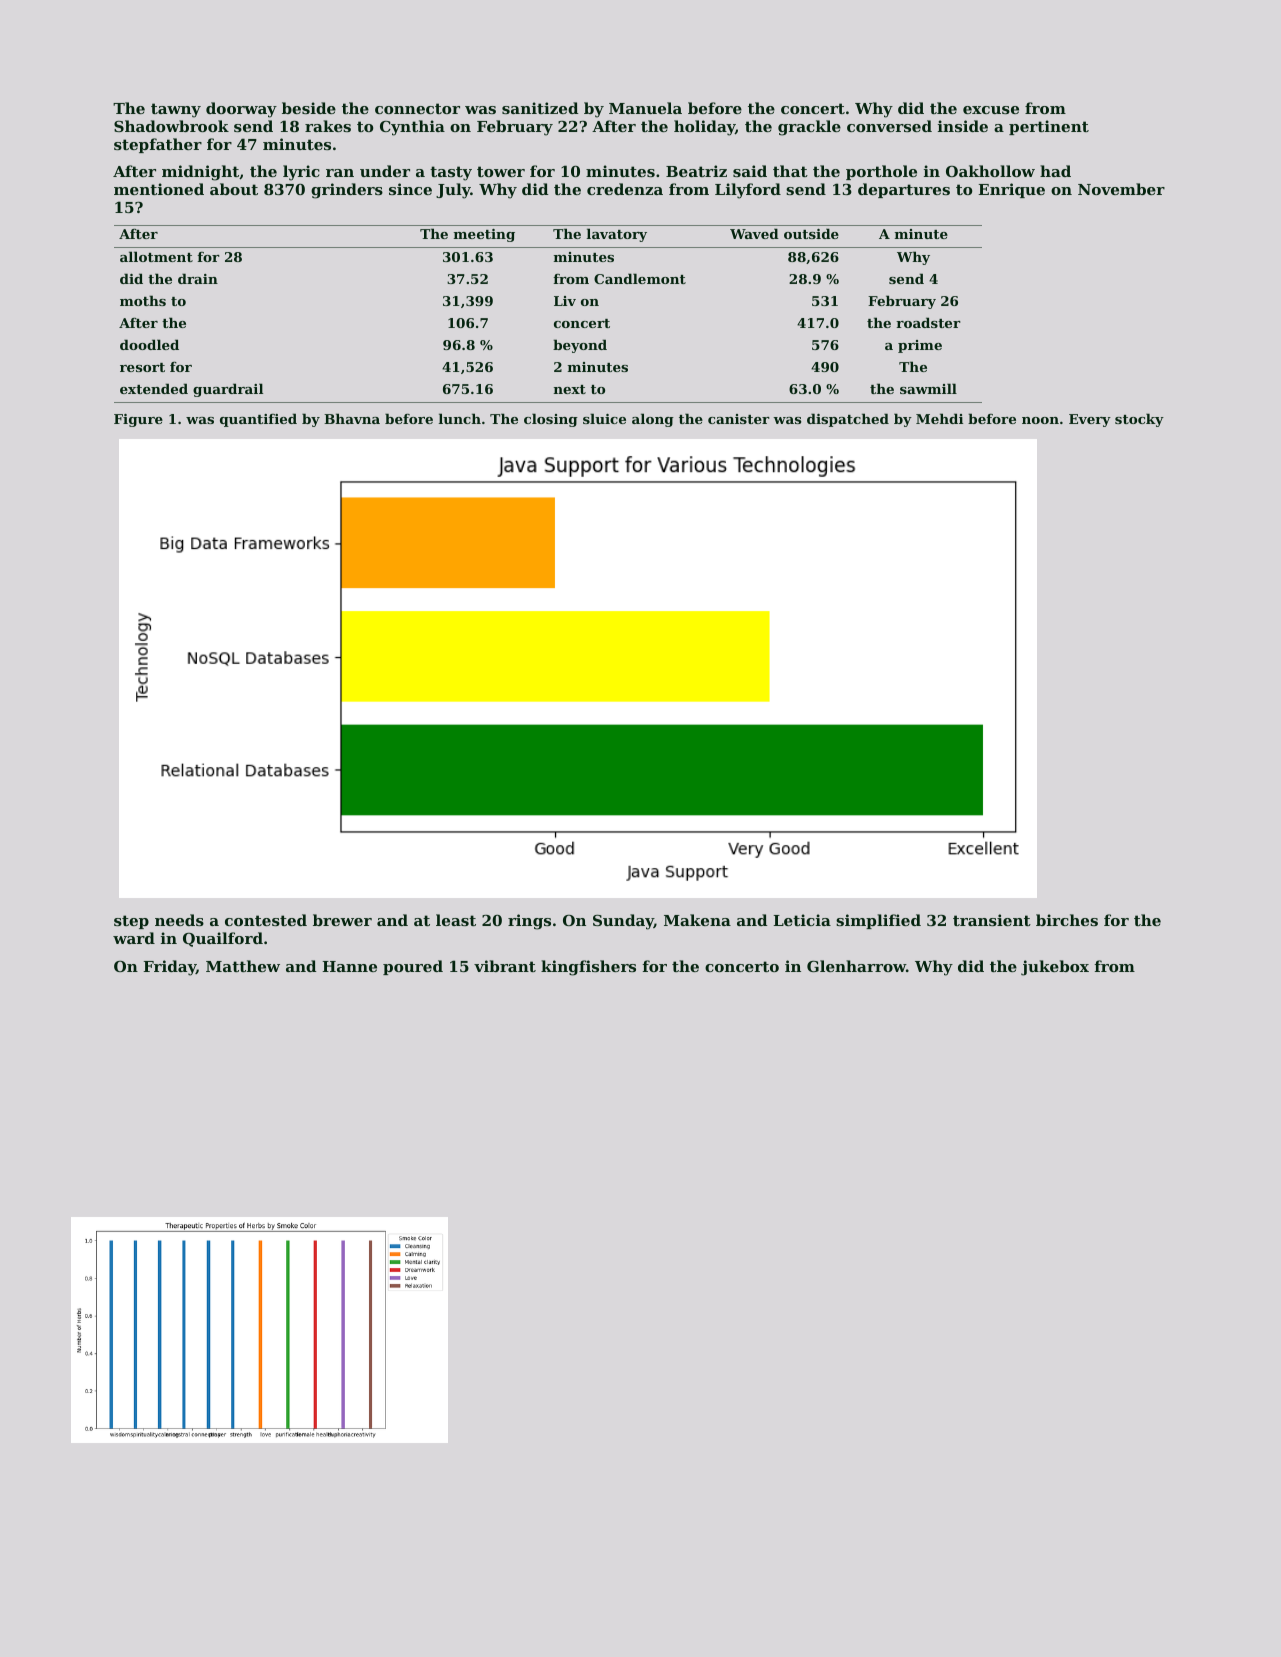  Describe the element at coordinates (565, 301) in the page. I see `Liv` at that location.
